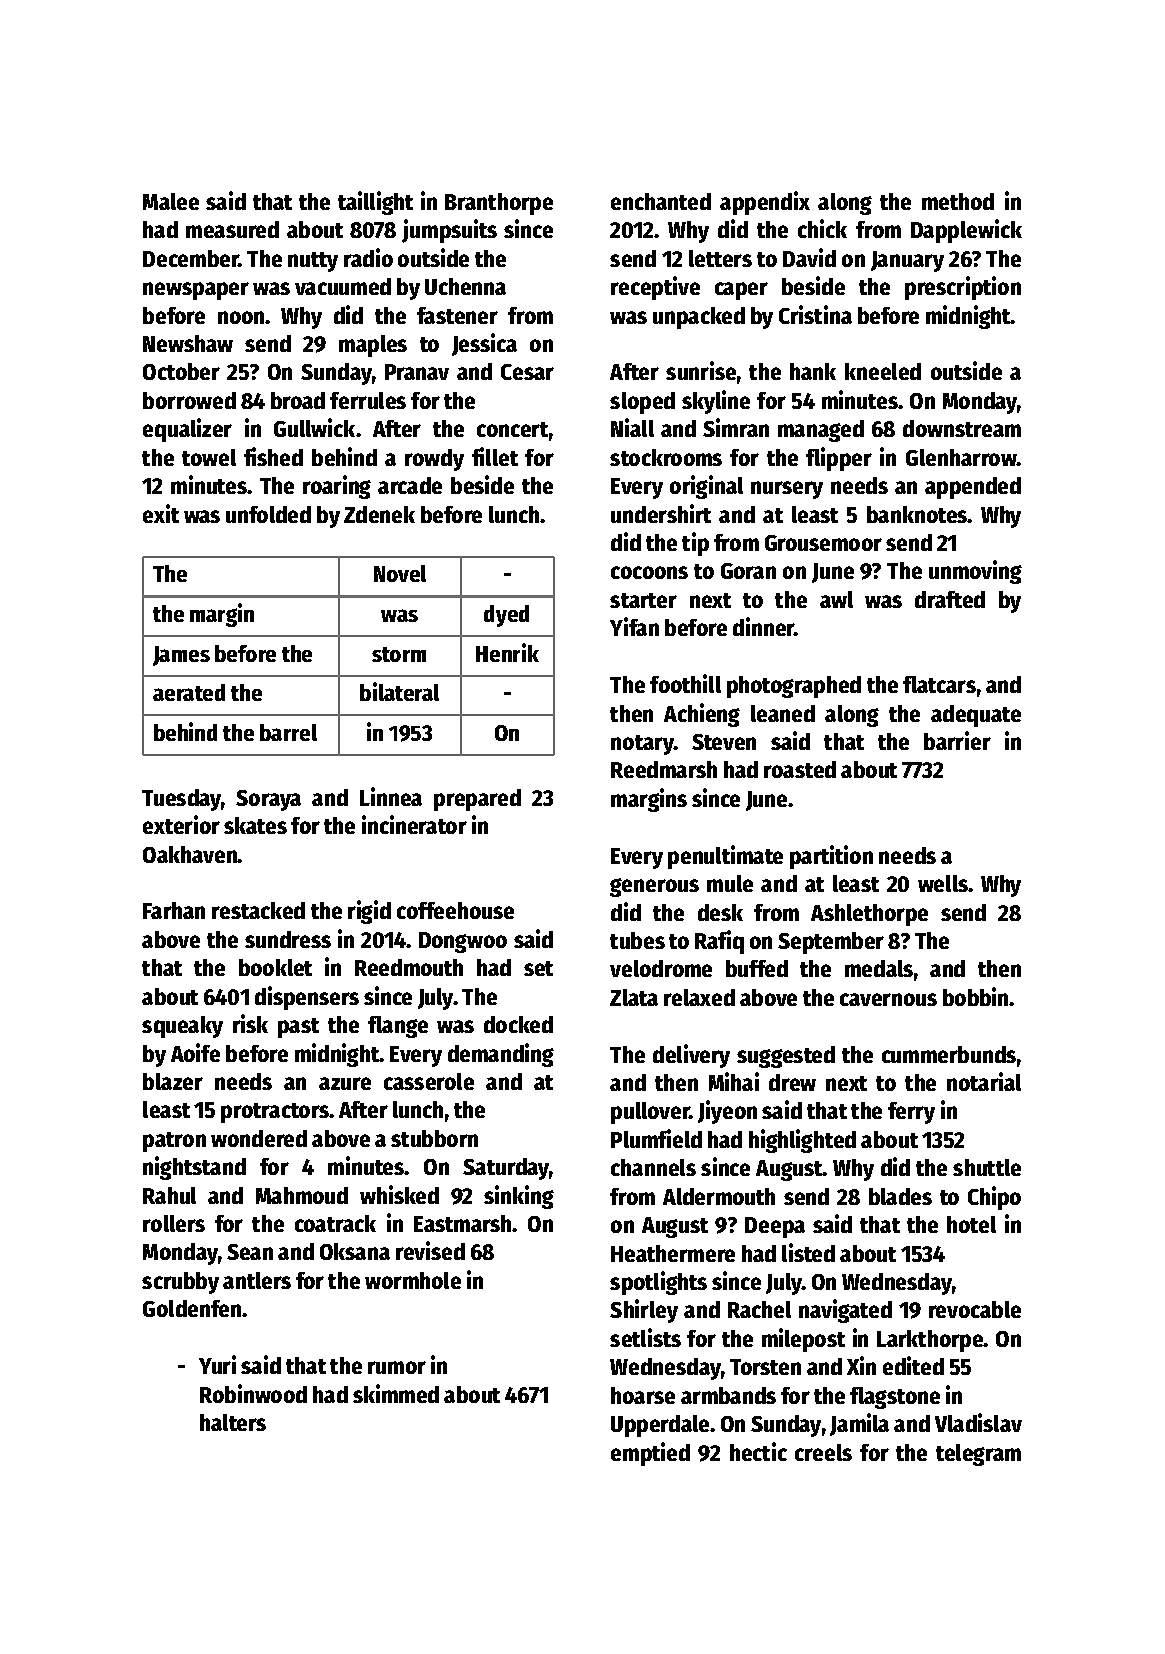  Describe the element at coordinates (375, 203) in the page. I see `taillight` at that location.
